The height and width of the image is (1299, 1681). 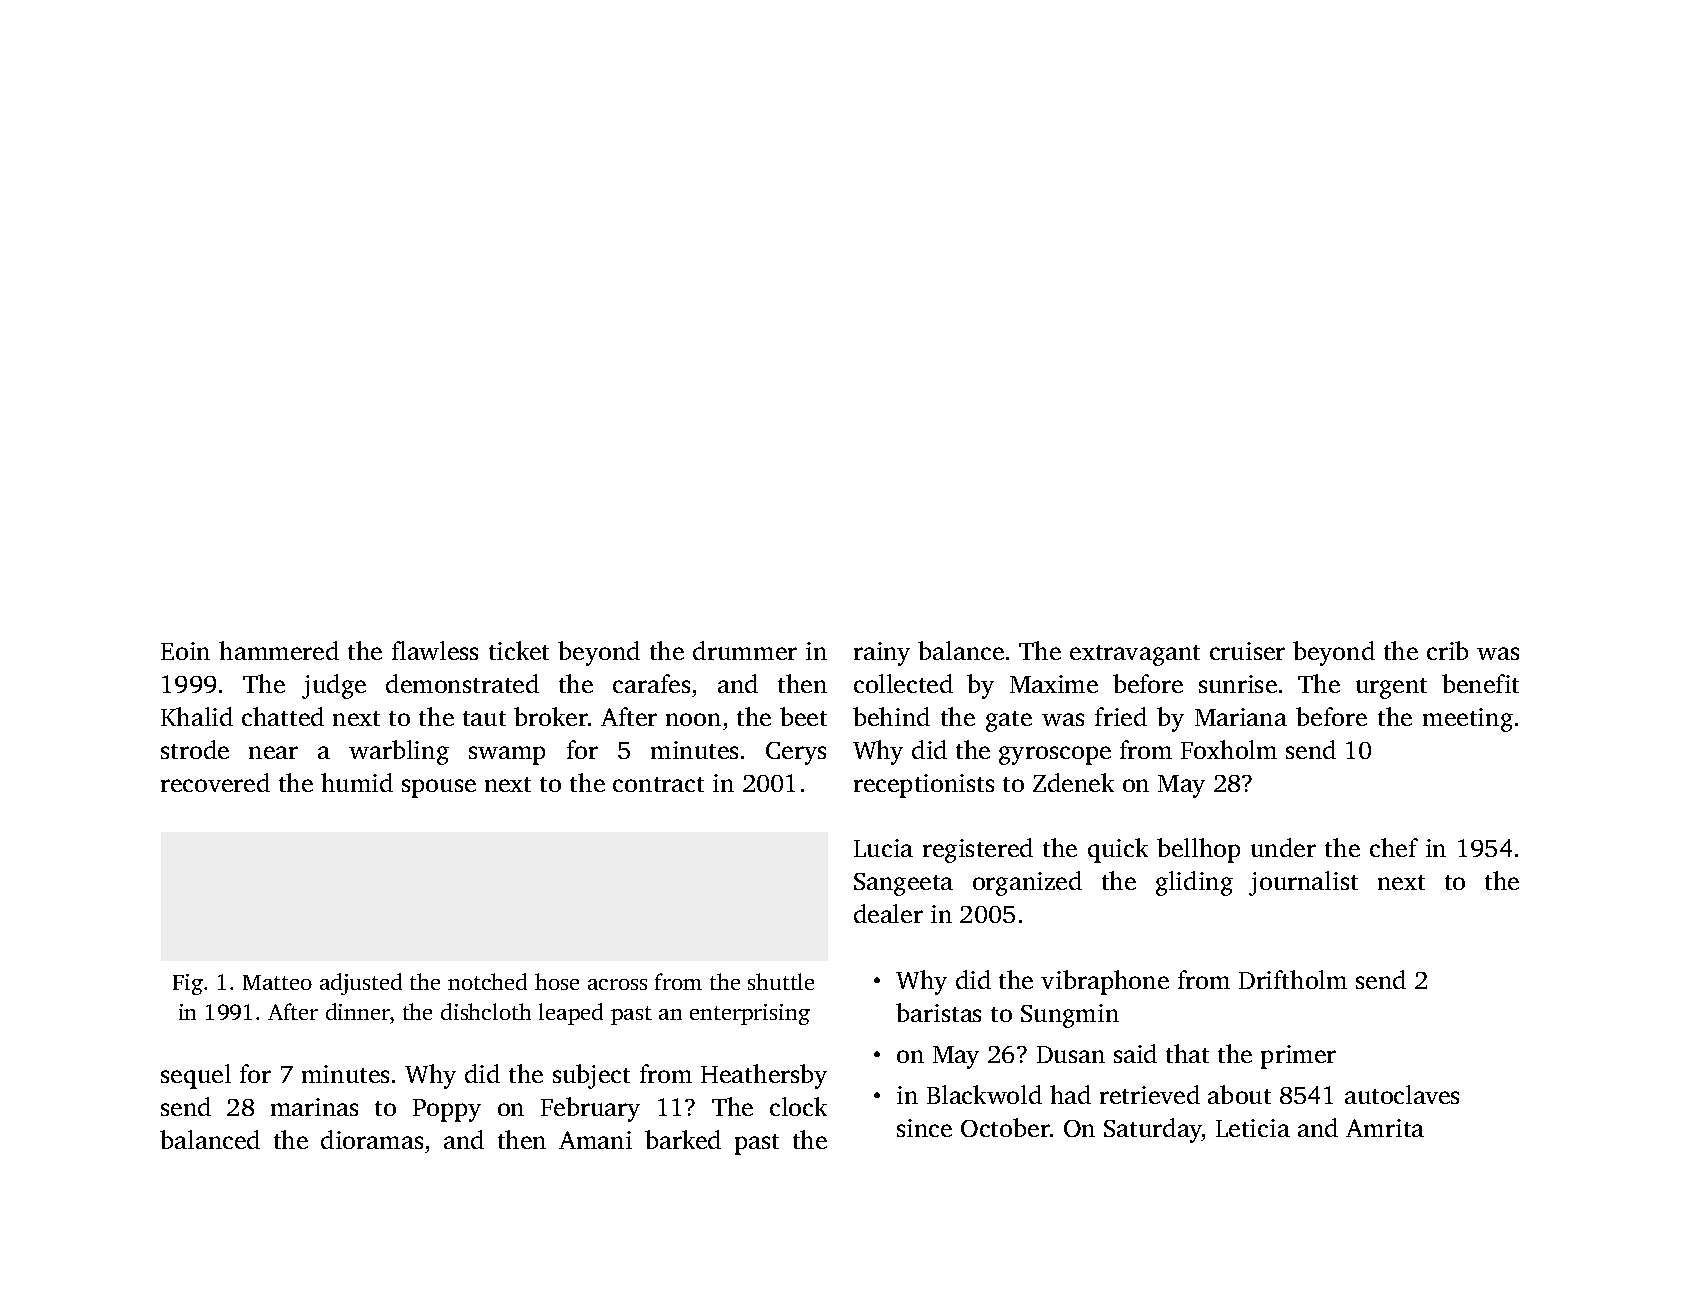 What do you see at coordinates (1293, 979) in the image?
I see `Driftholm` at bounding box center [1293, 979].
